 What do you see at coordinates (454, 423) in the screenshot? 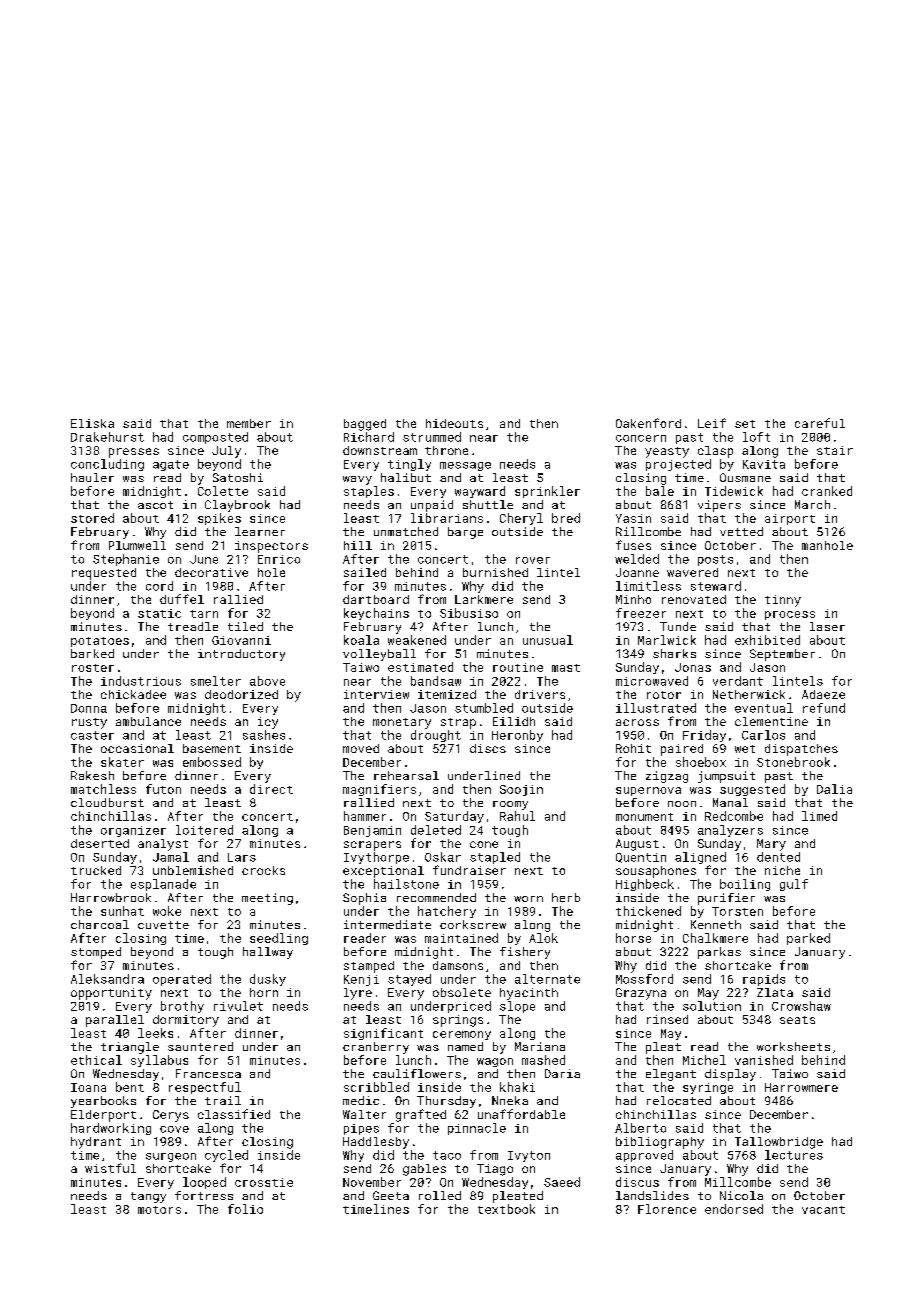
I see `hideouts` at bounding box center [454, 423].
